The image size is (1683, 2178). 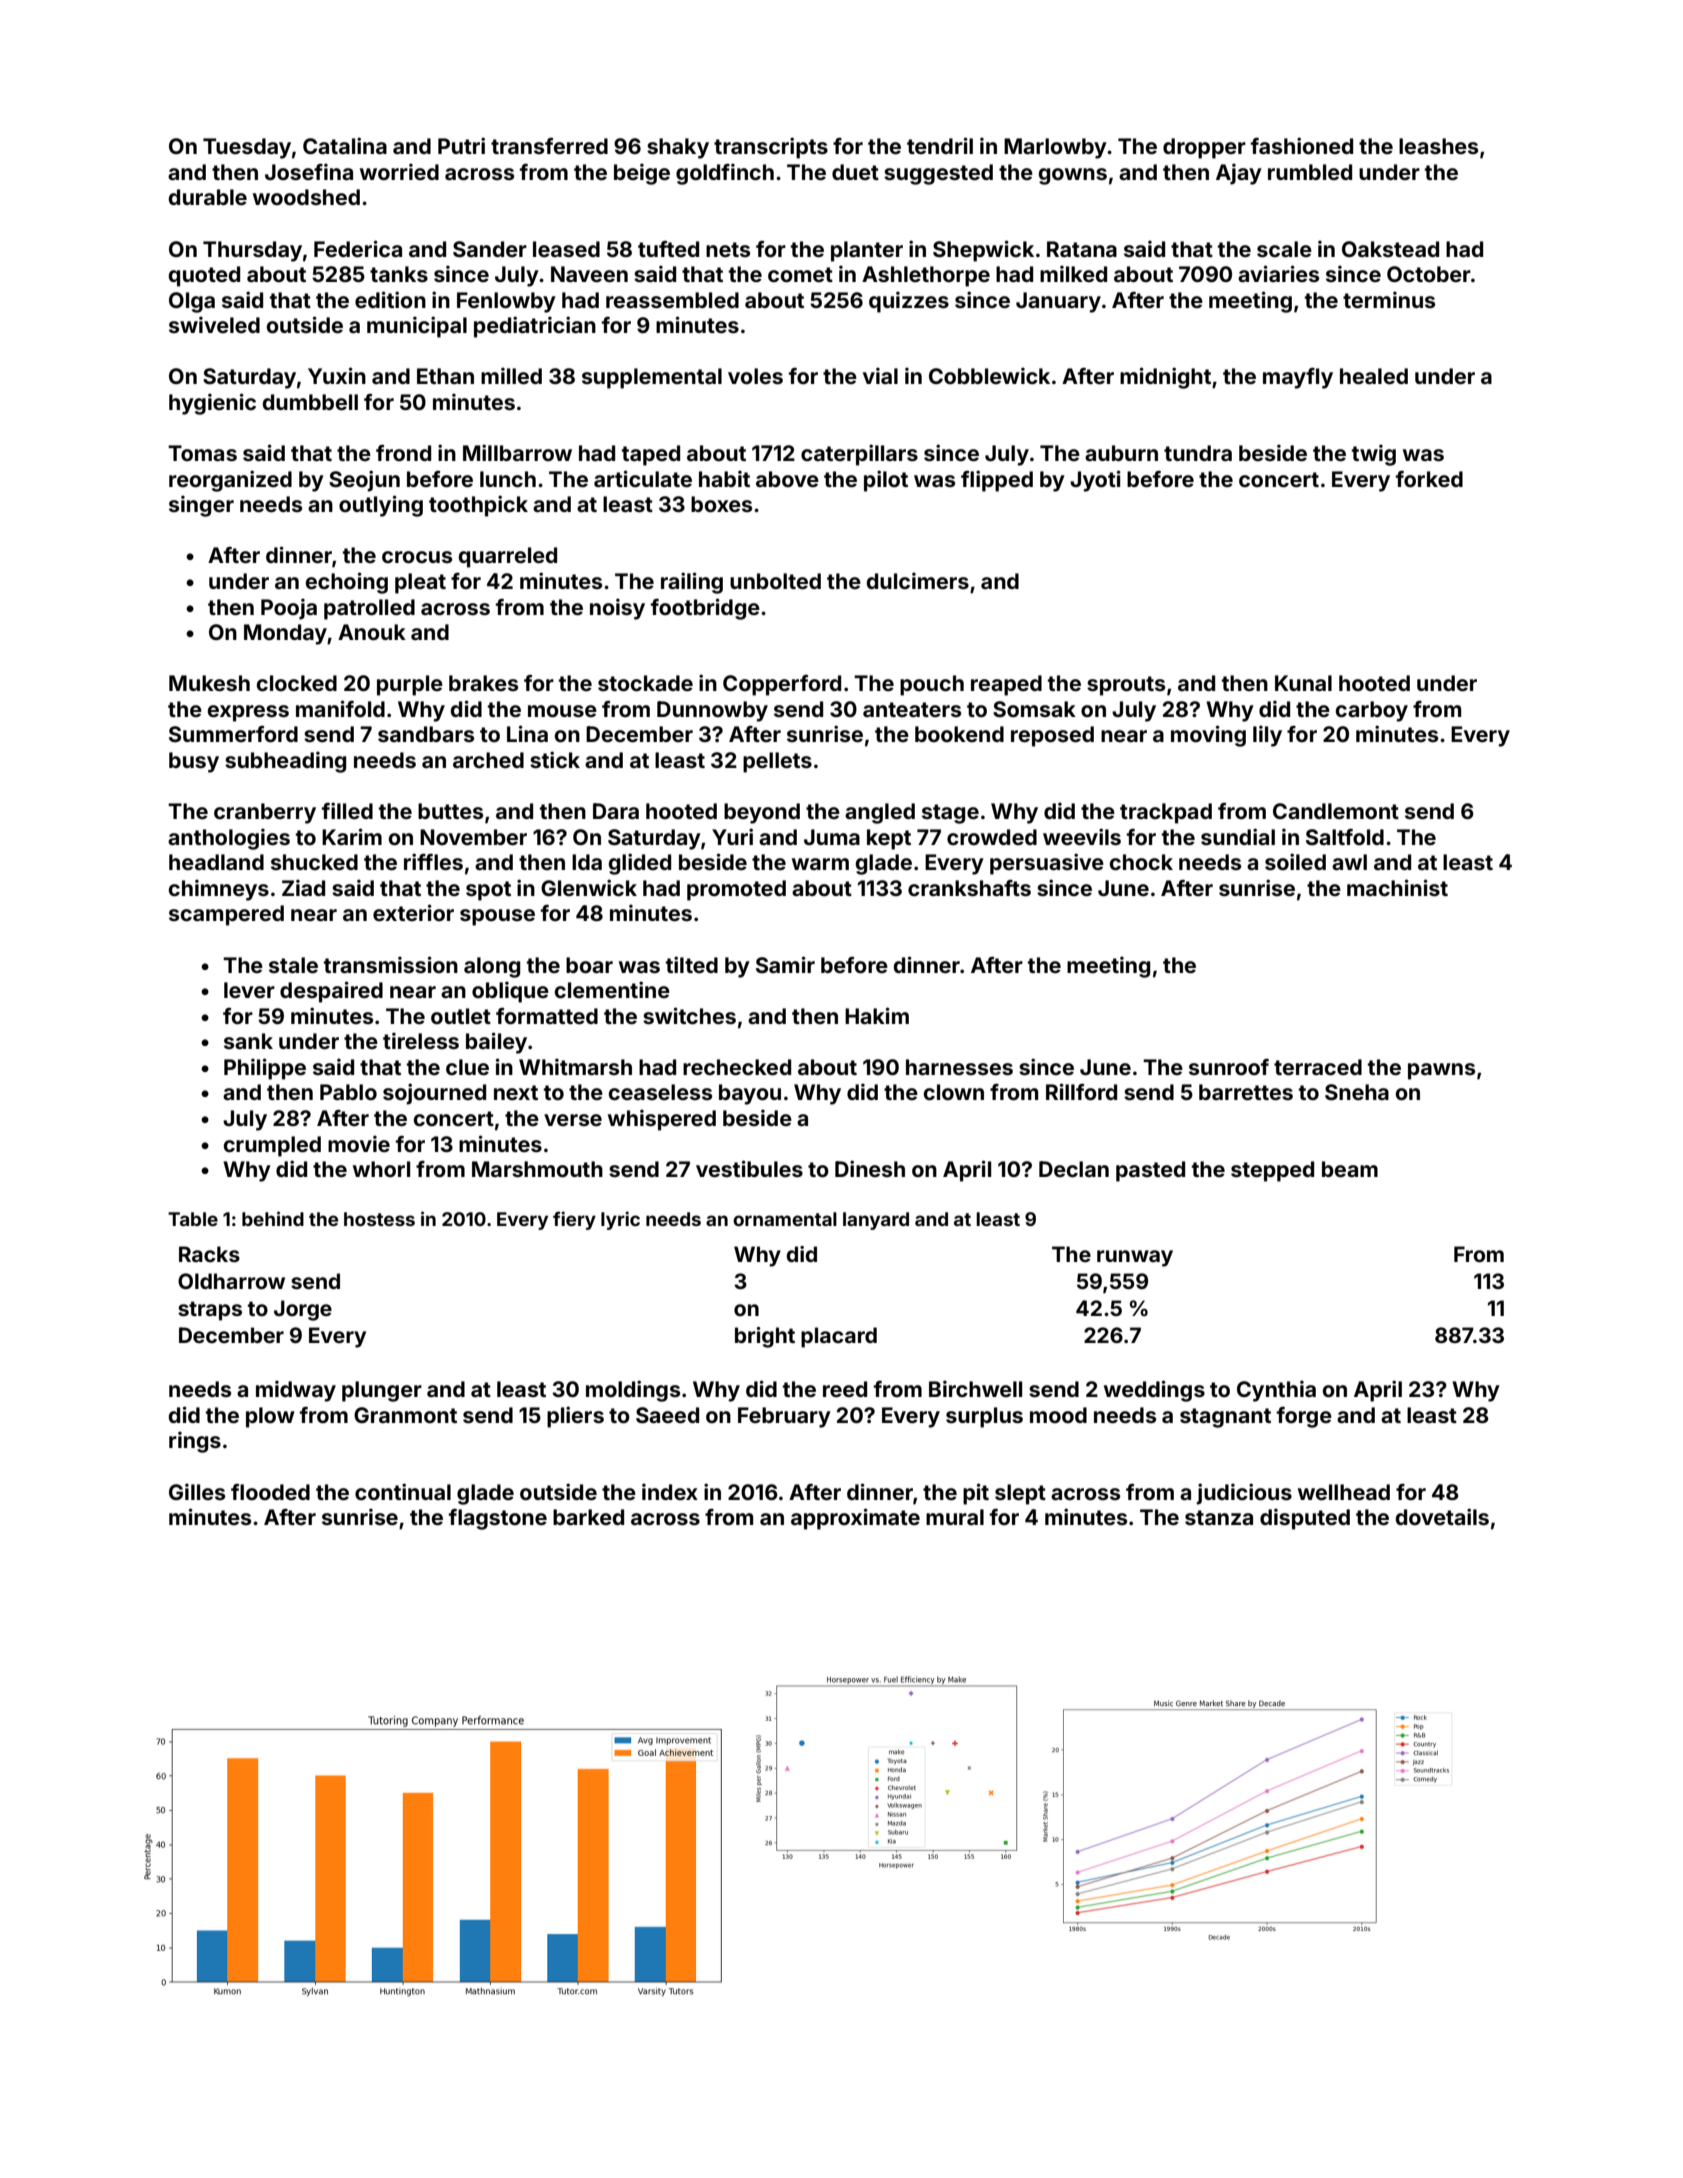 What do you see at coordinates (405, 1415) in the image?
I see `Granmont` at bounding box center [405, 1415].
